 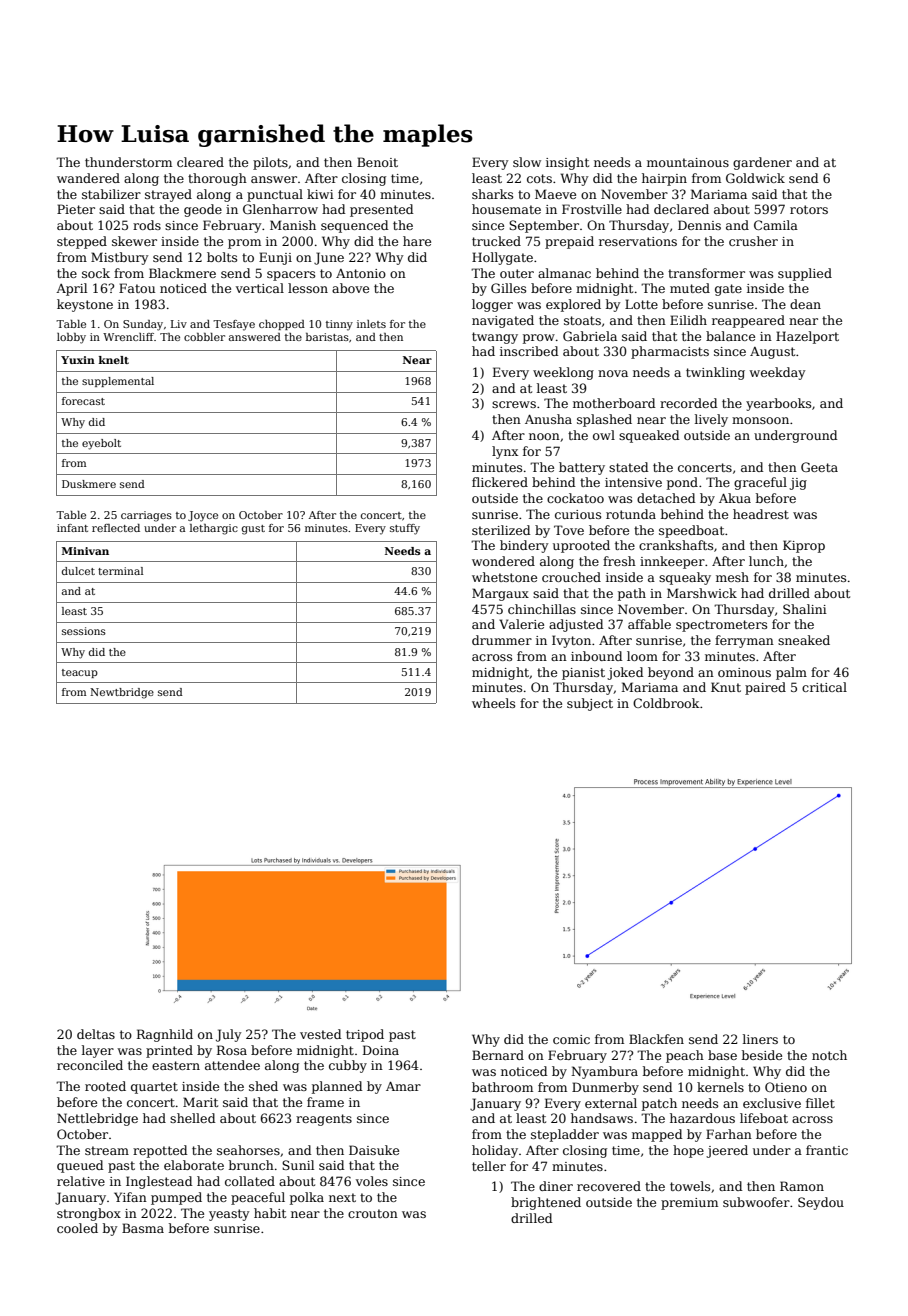 I want to click on Kiprop, so click(x=804, y=546).
